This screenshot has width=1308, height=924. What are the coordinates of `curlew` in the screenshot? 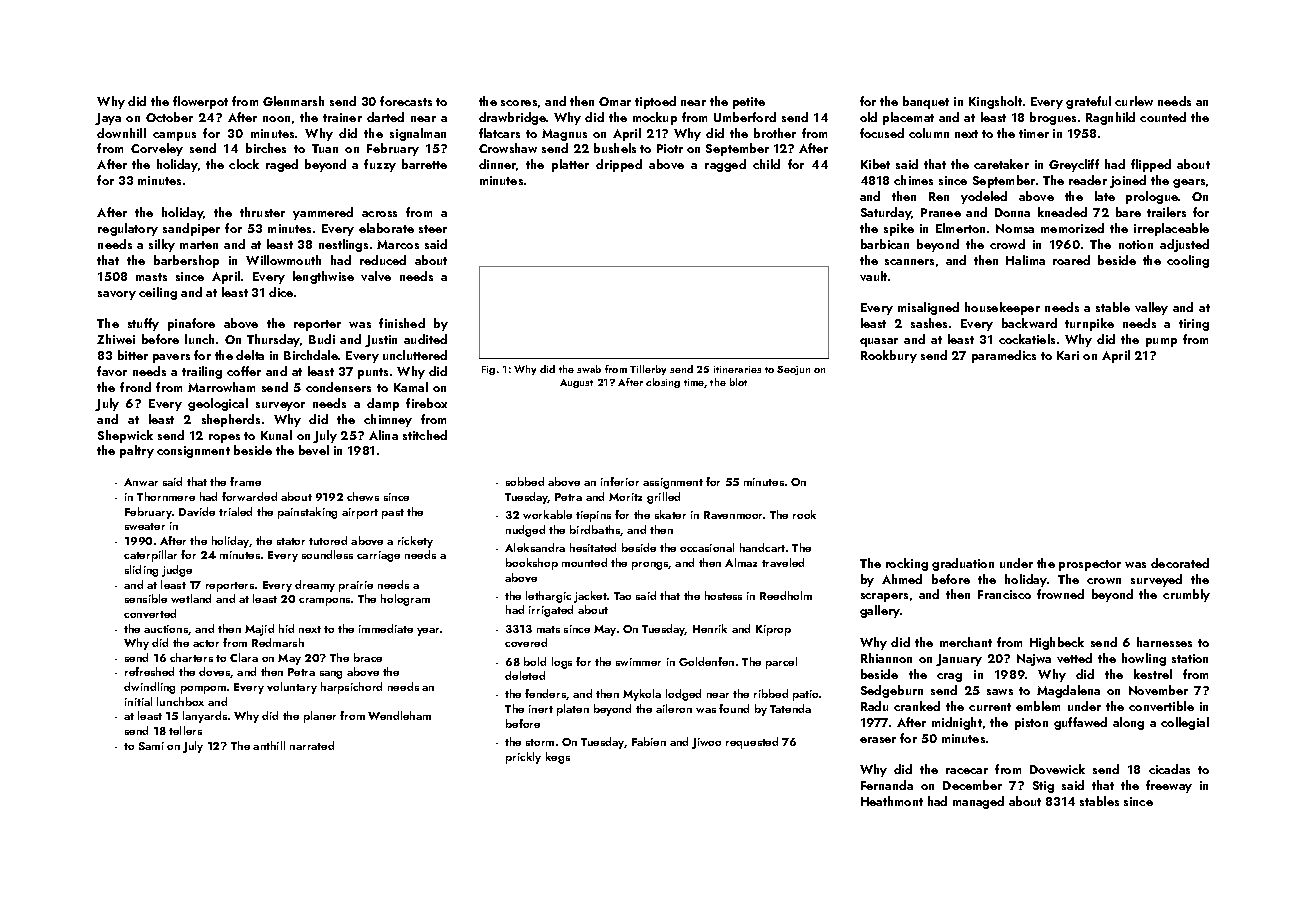 It's located at (1134, 101).
